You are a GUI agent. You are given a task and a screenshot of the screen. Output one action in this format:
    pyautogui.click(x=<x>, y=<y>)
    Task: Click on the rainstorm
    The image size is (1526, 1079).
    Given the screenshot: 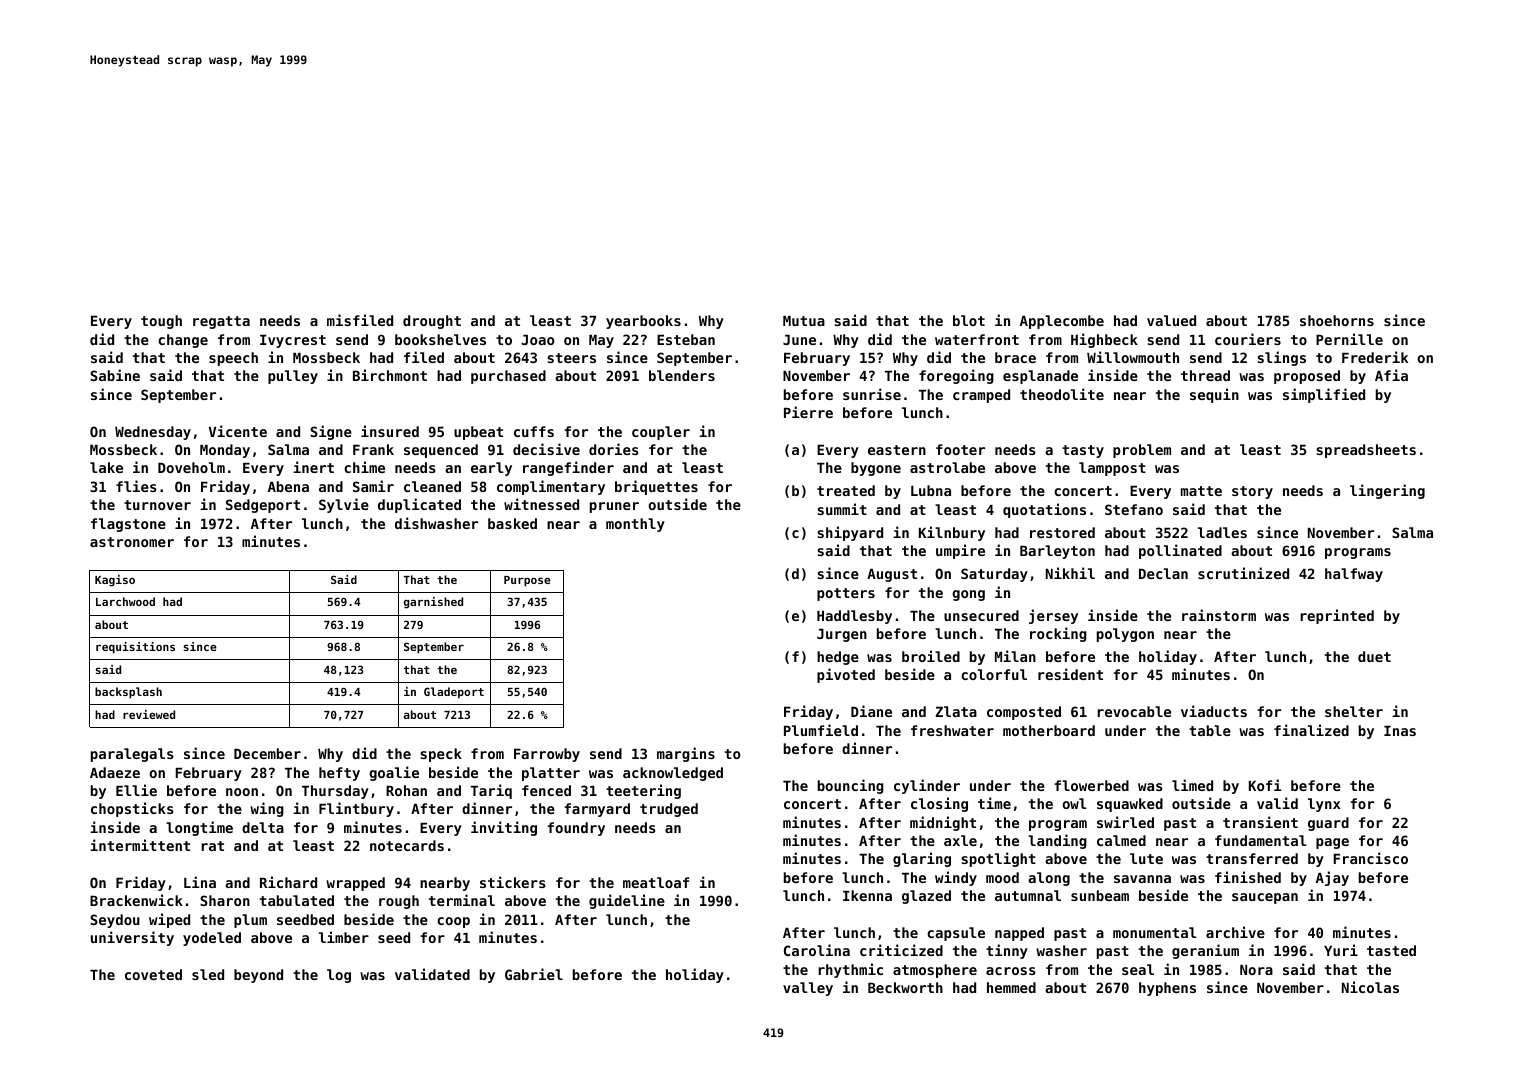 What is the action you would take?
    pyautogui.click(x=1219, y=615)
